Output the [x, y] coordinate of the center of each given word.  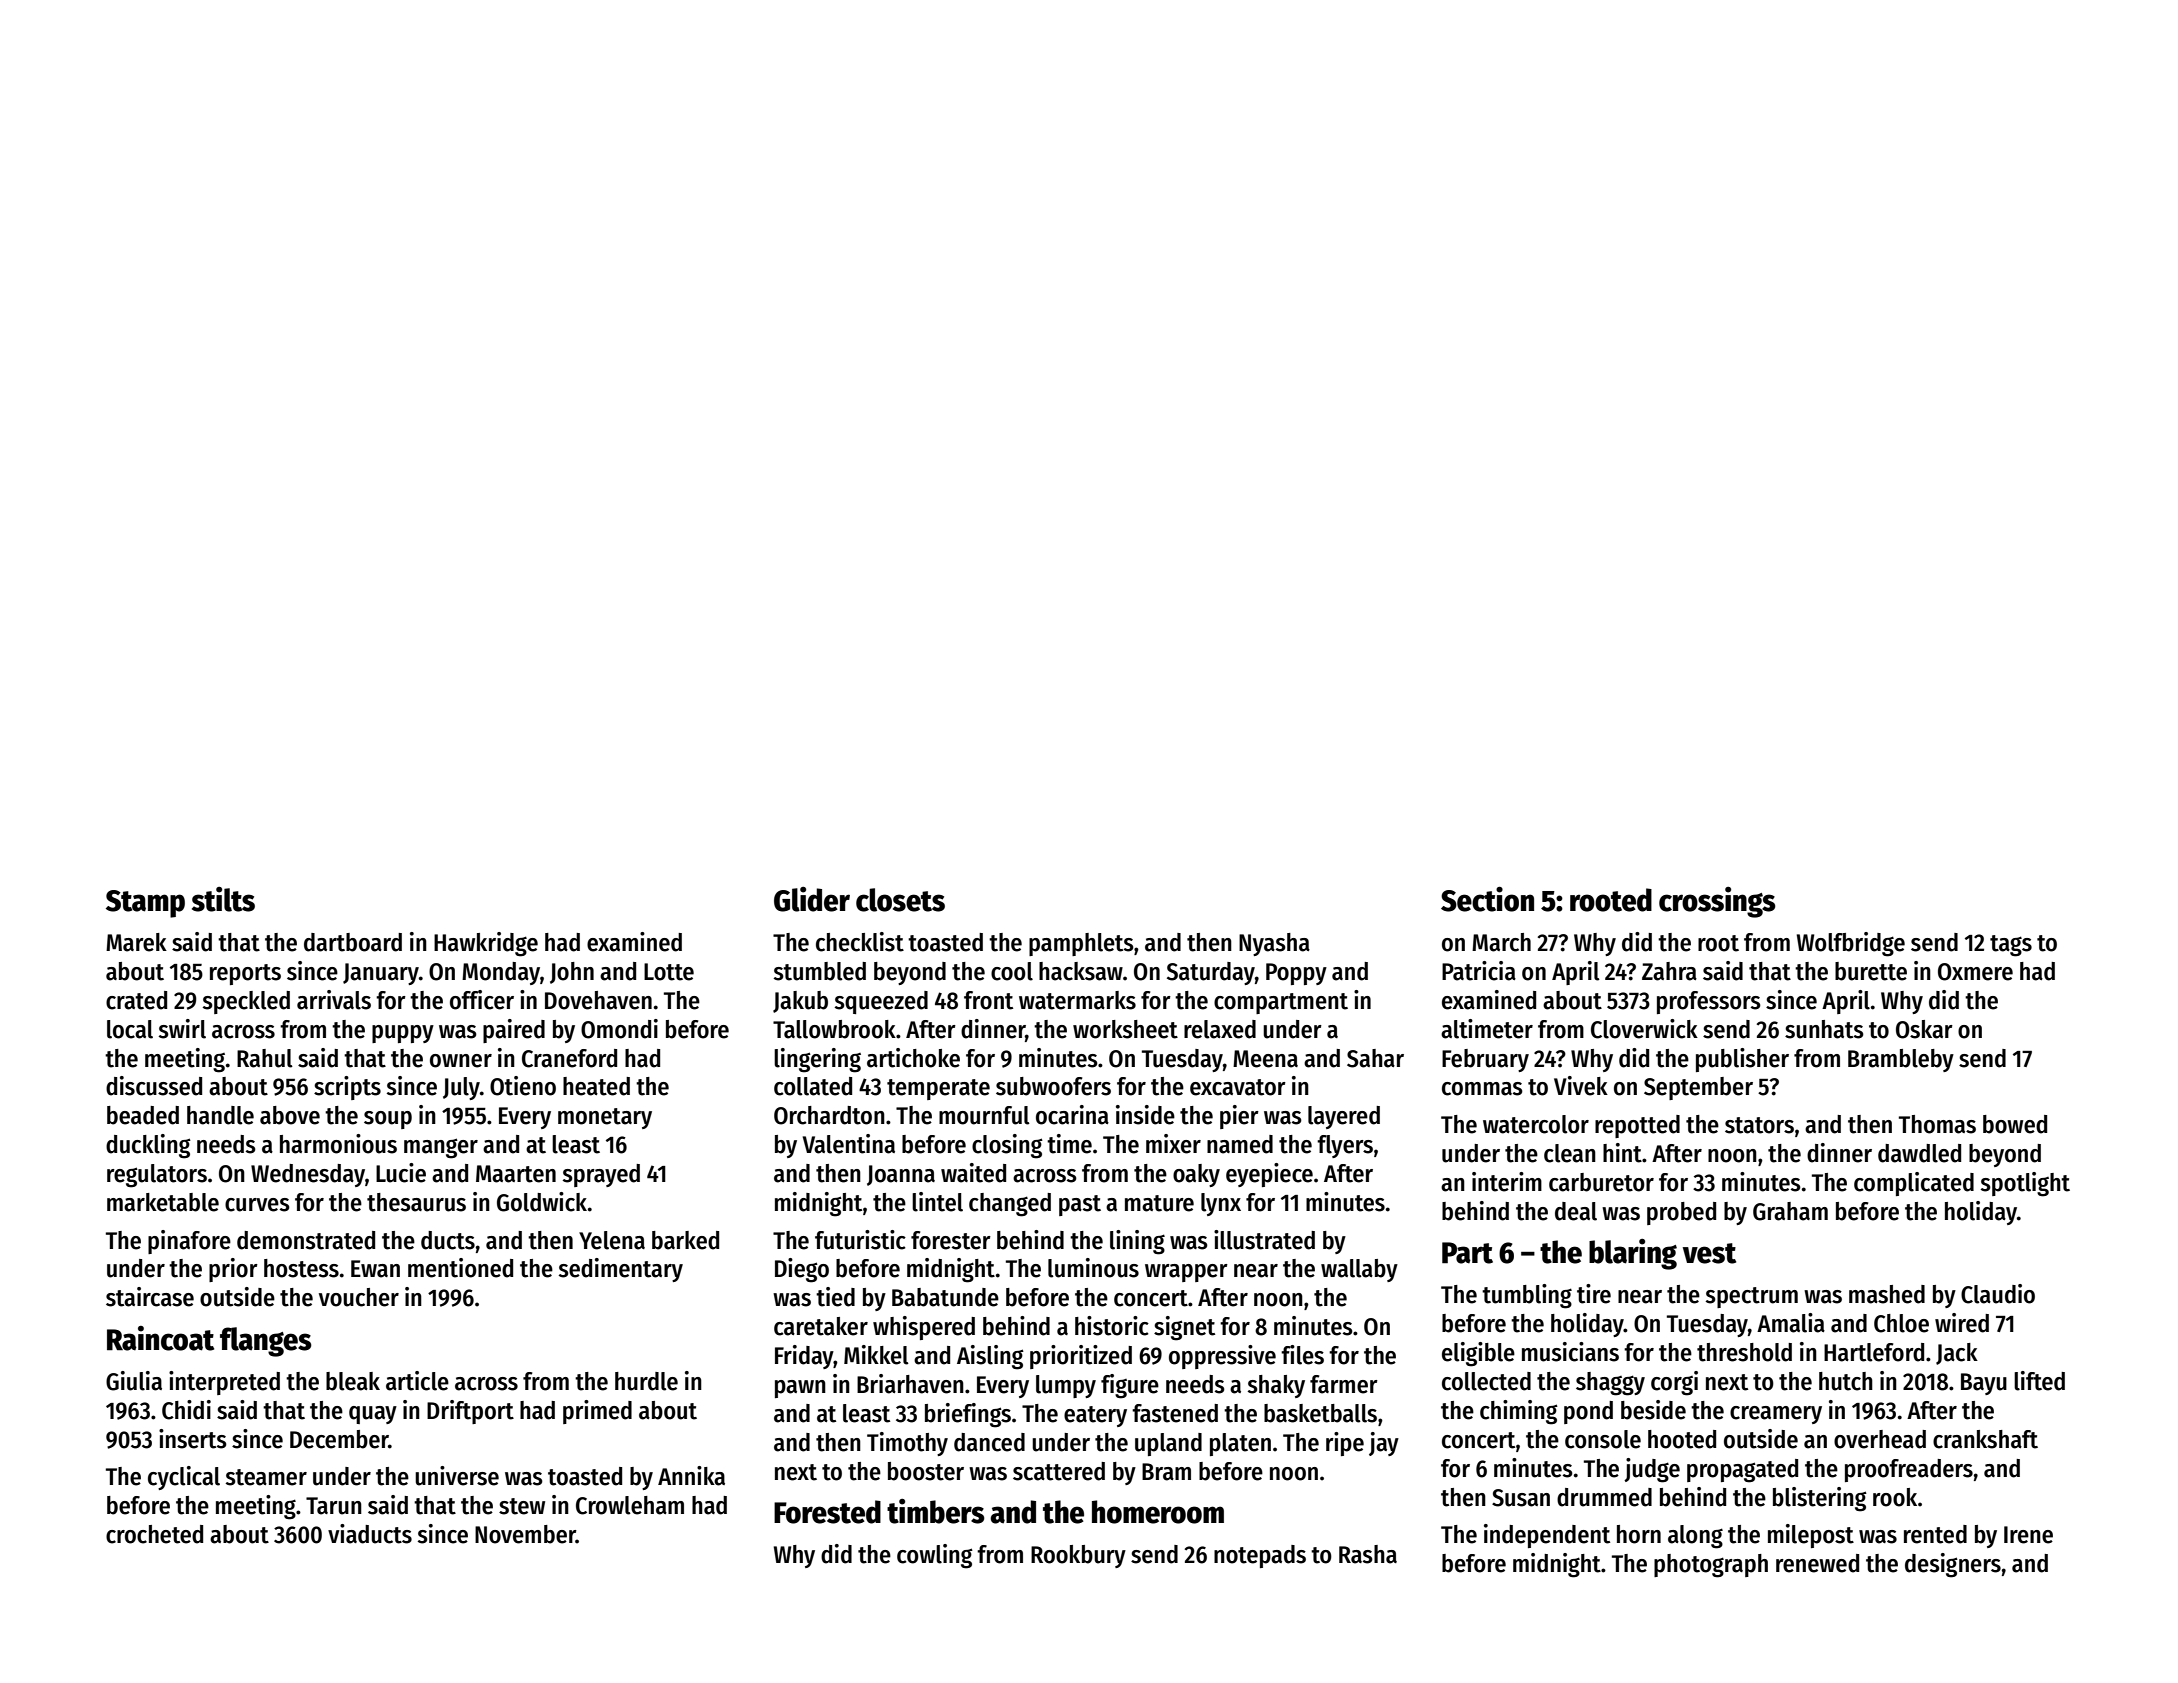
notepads [1260, 1556]
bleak [353, 1381]
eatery [1095, 1416]
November [525, 1534]
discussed [154, 1086]
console [1603, 1439]
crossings [1717, 902]
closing [1007, 1146]
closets [900, 900]
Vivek [1581, 1086]
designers [1953, 1565]
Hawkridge [486, 944]
